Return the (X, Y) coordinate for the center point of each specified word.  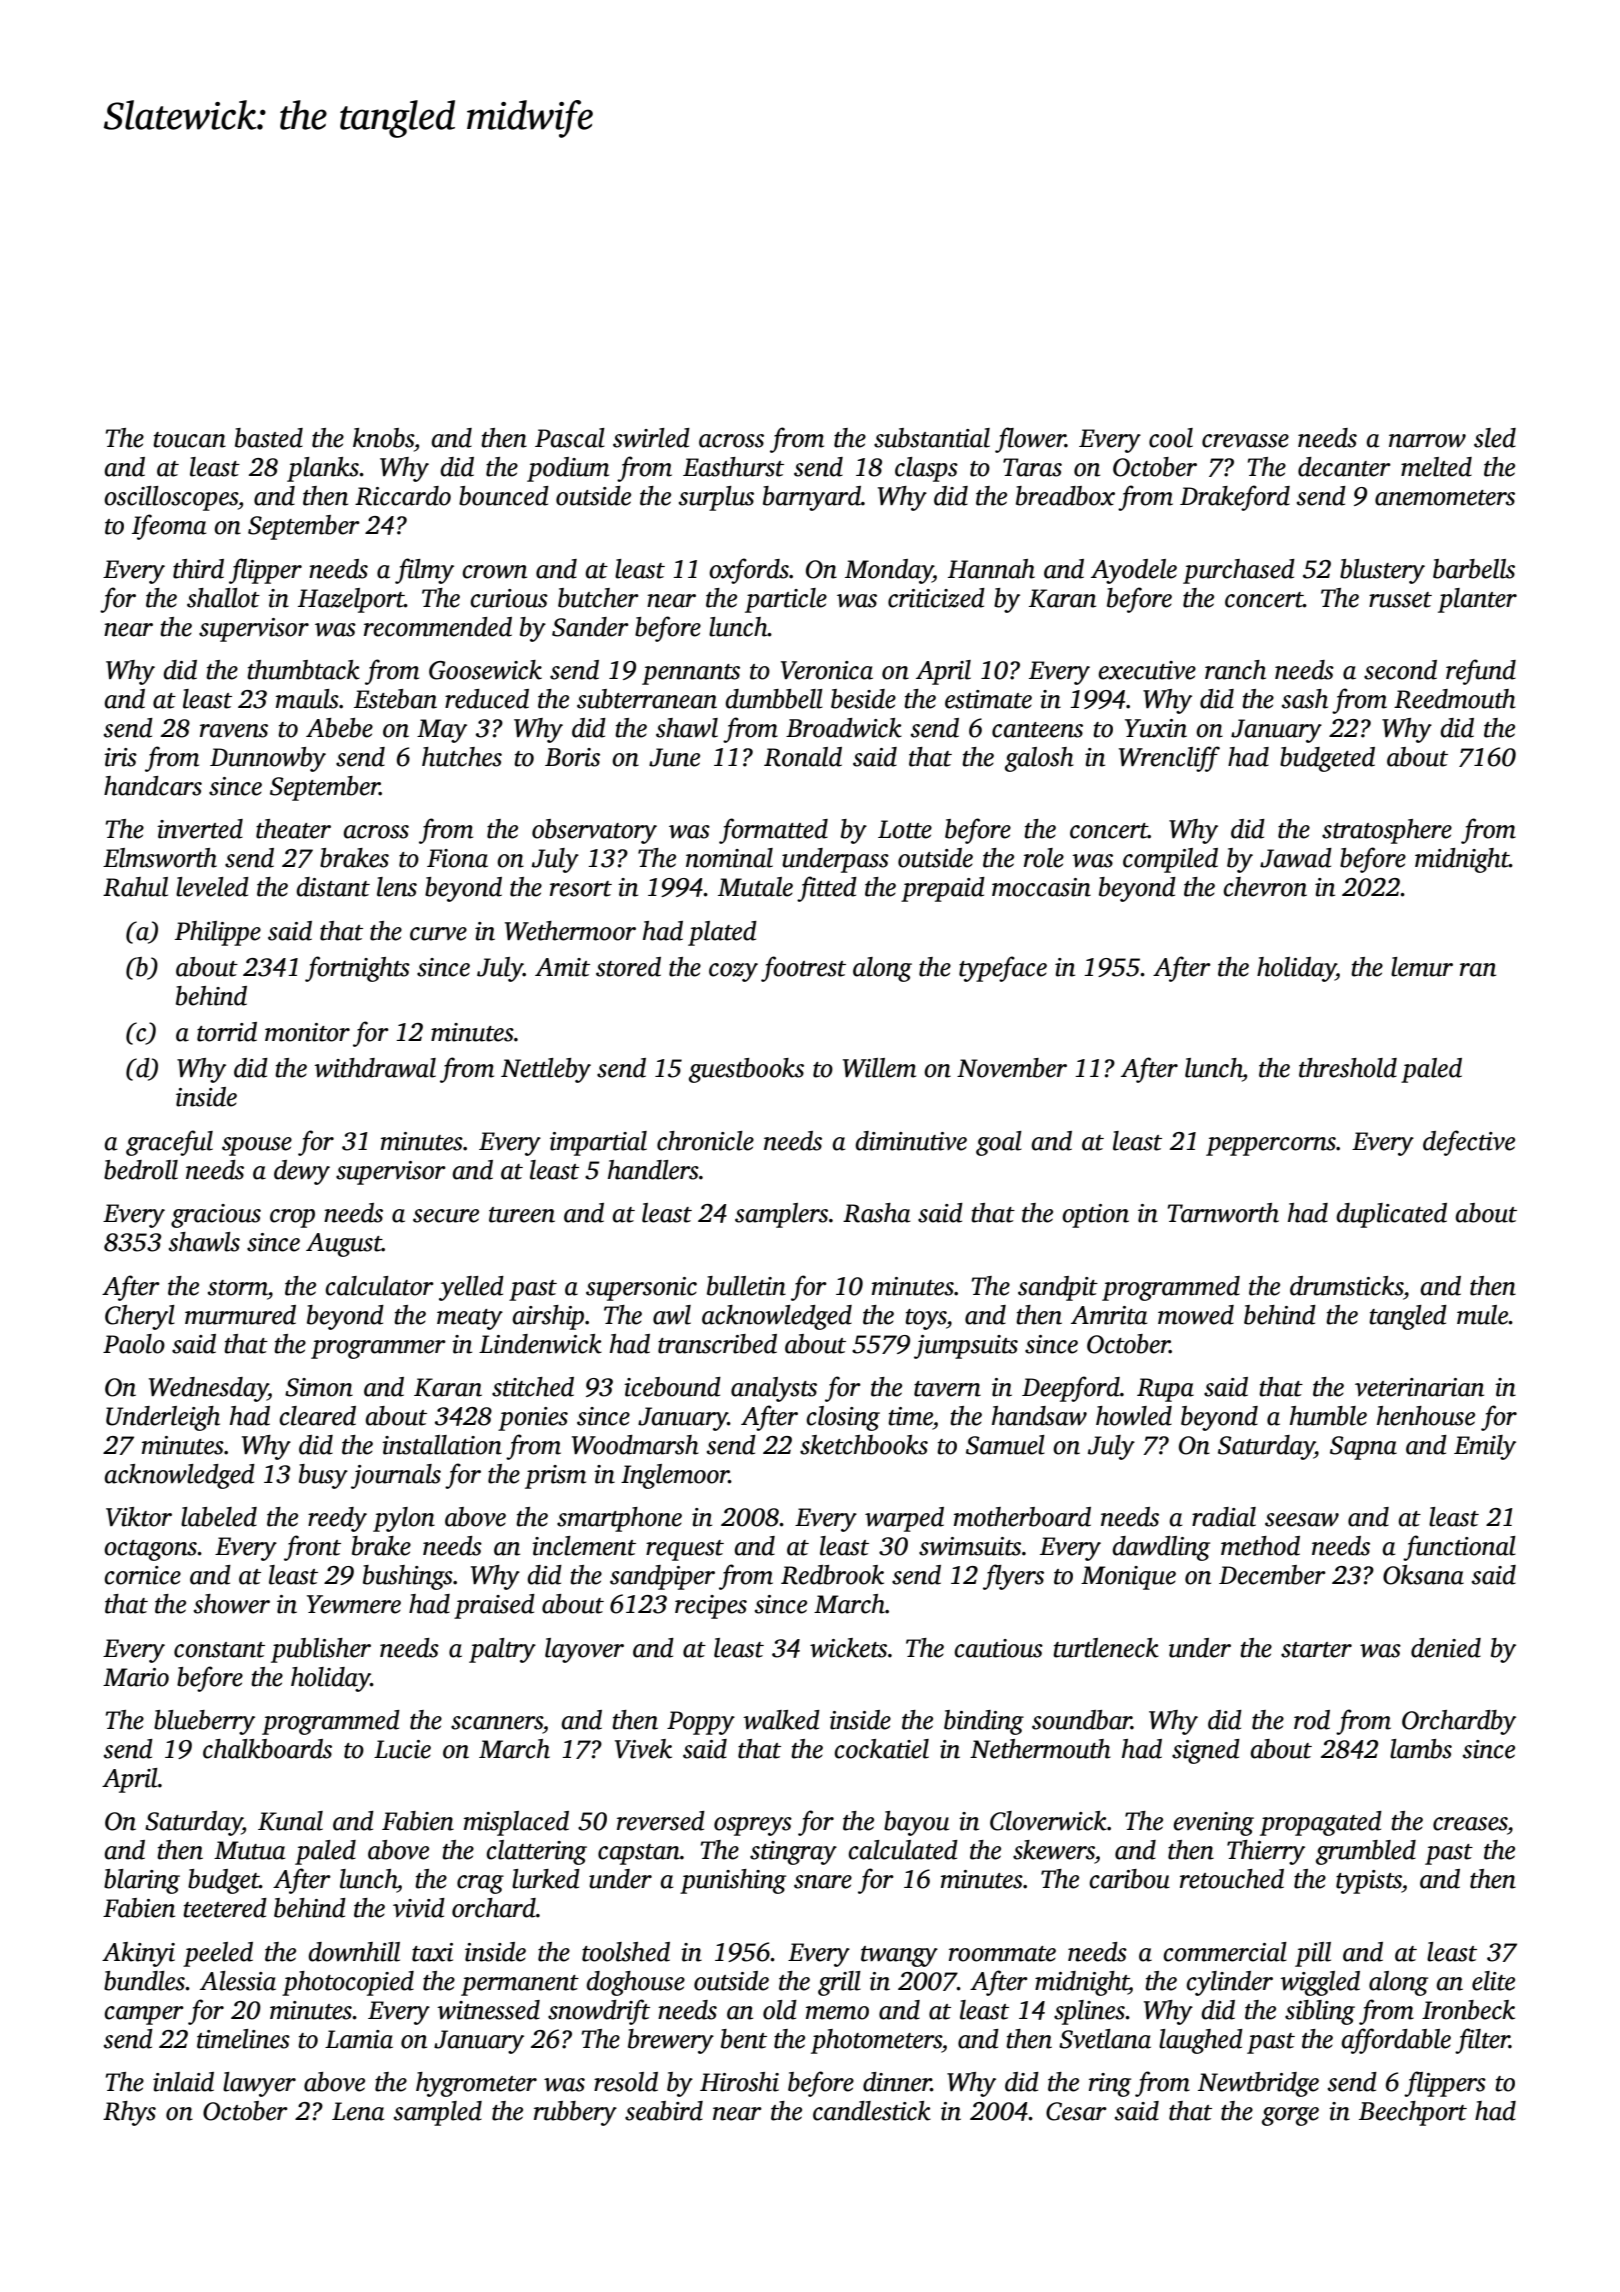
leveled (212, 887)
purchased (1239, 571)
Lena (358, 2111)
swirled (651, 438)
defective (1469, 1143)
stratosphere (1387, 831)
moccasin (1041, 887)
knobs (383, 438)
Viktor (139, 1517)
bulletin (746, 1286)
